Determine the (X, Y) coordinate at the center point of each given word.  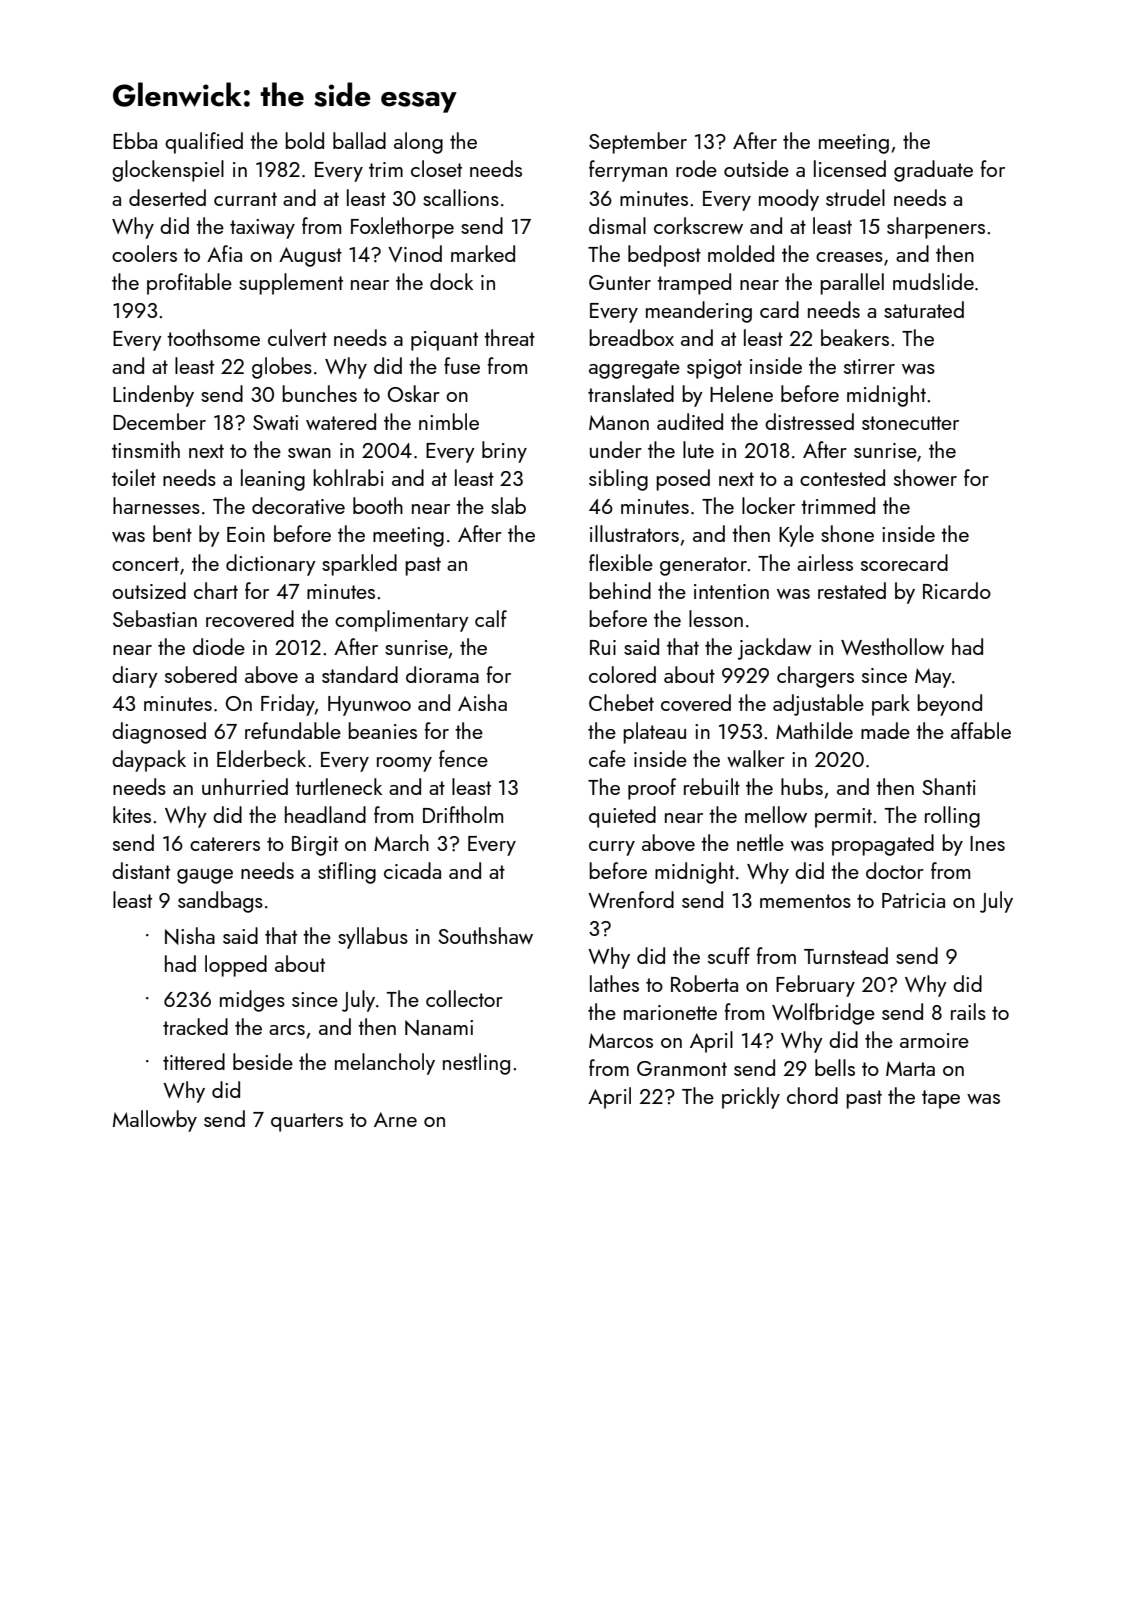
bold (304, 140)
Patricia (913, 900)
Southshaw (485, 935)
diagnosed (159, 733)
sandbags (220, 902)
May (933, 678)
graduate (933, 171)
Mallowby (155, 1121)
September (638, 143)
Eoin (246, 534)
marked (483, 253)
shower (925, 477)
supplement (291, 284)
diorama (442, 674)
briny (504, 452)
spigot (714, 369)
